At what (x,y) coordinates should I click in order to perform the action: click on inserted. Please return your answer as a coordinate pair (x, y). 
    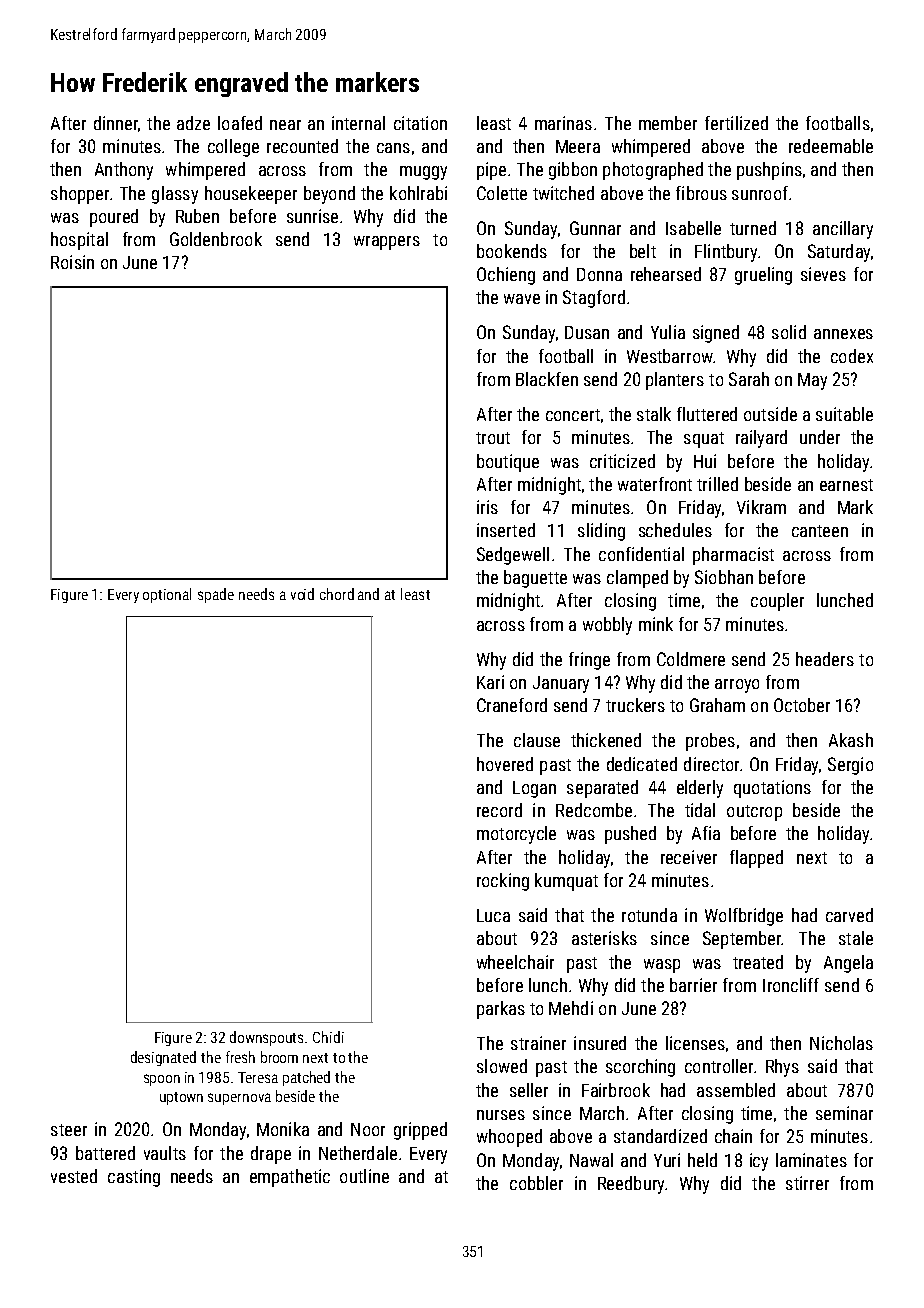
    Looking at the image, I should click on (506, 530).
